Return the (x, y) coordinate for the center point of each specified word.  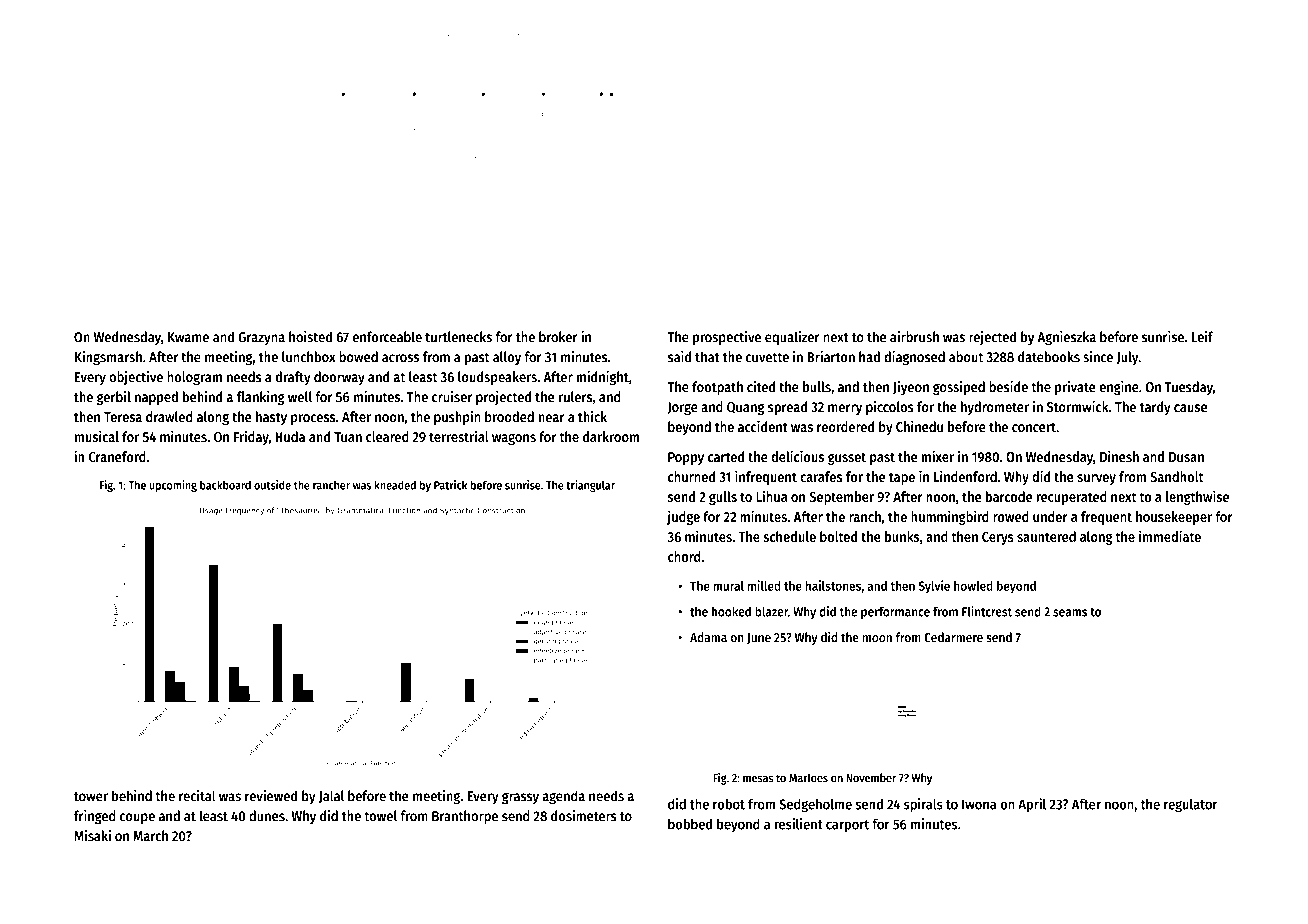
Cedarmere (953, 637)
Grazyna (261, 338)
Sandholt (1177, 476)
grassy (520, 798)
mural (728, 586)
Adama (708, 637)
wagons (514, 439)
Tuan (348, 437)
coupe (137, 818)
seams (1070, 613)
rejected (992, 338)
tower (91, 797)
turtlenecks (458, 337)
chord (684, 556)
